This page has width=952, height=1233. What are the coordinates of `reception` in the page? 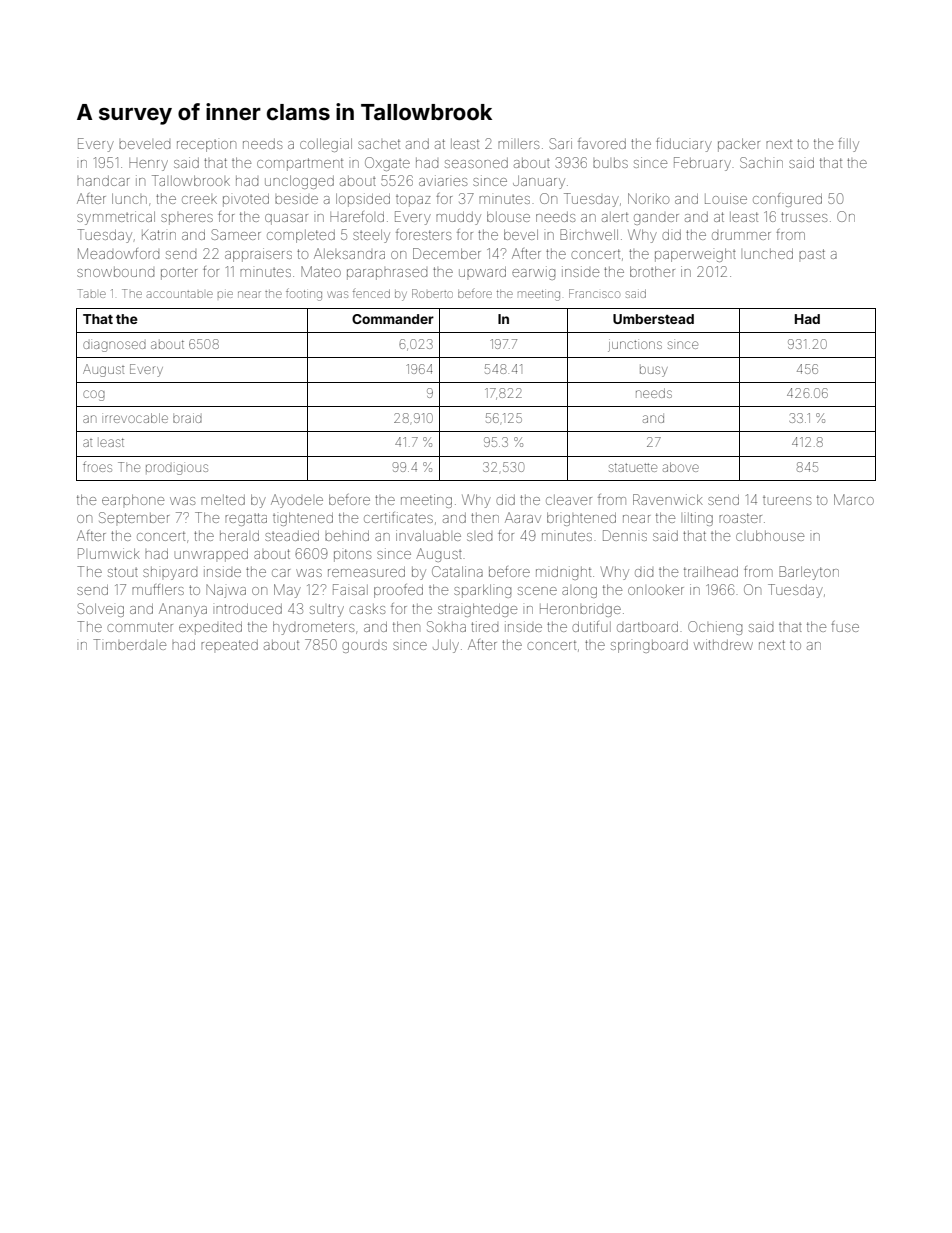 It's located at (206, 146).
